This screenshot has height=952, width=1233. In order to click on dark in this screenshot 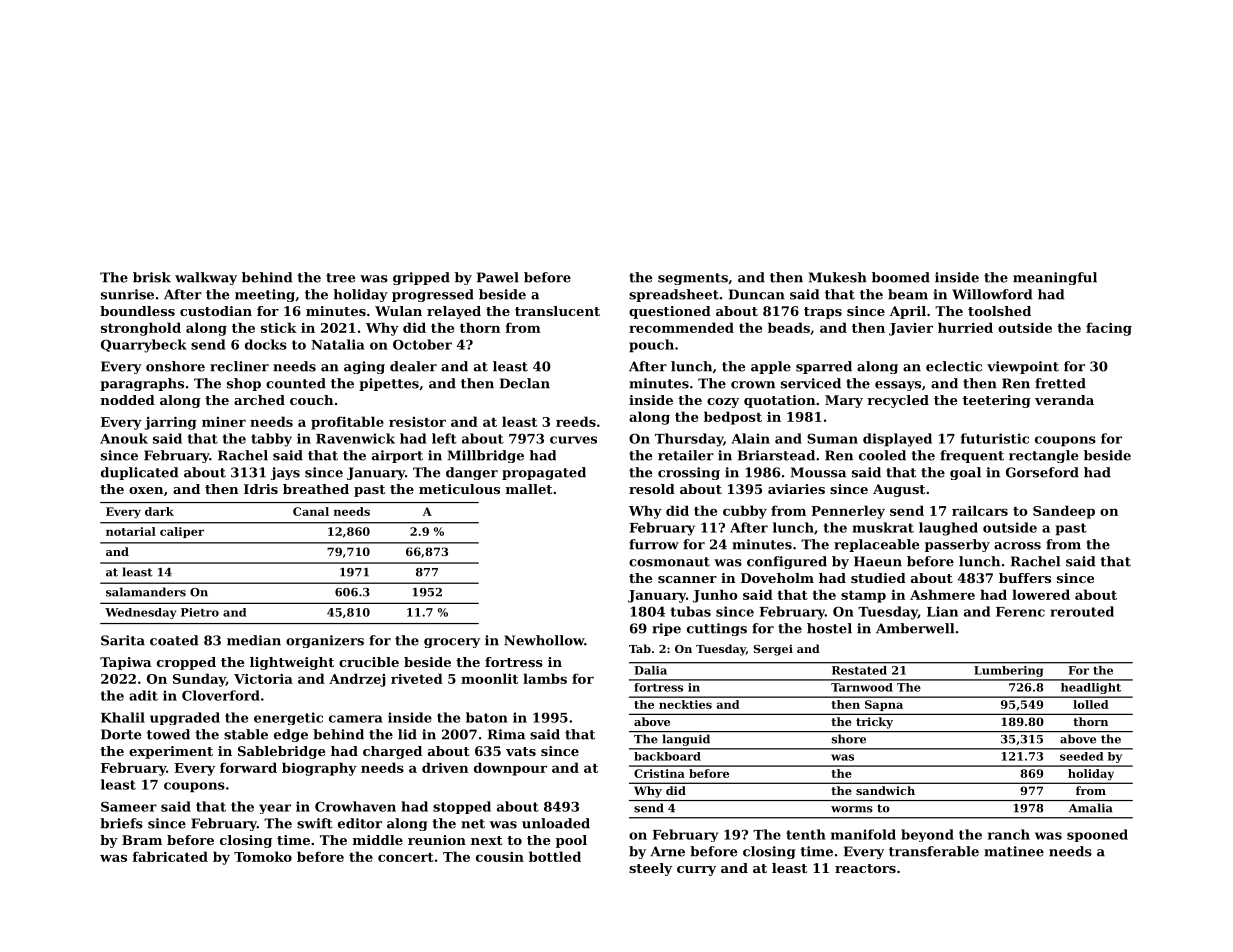, I will do `click(159, 511)`.
